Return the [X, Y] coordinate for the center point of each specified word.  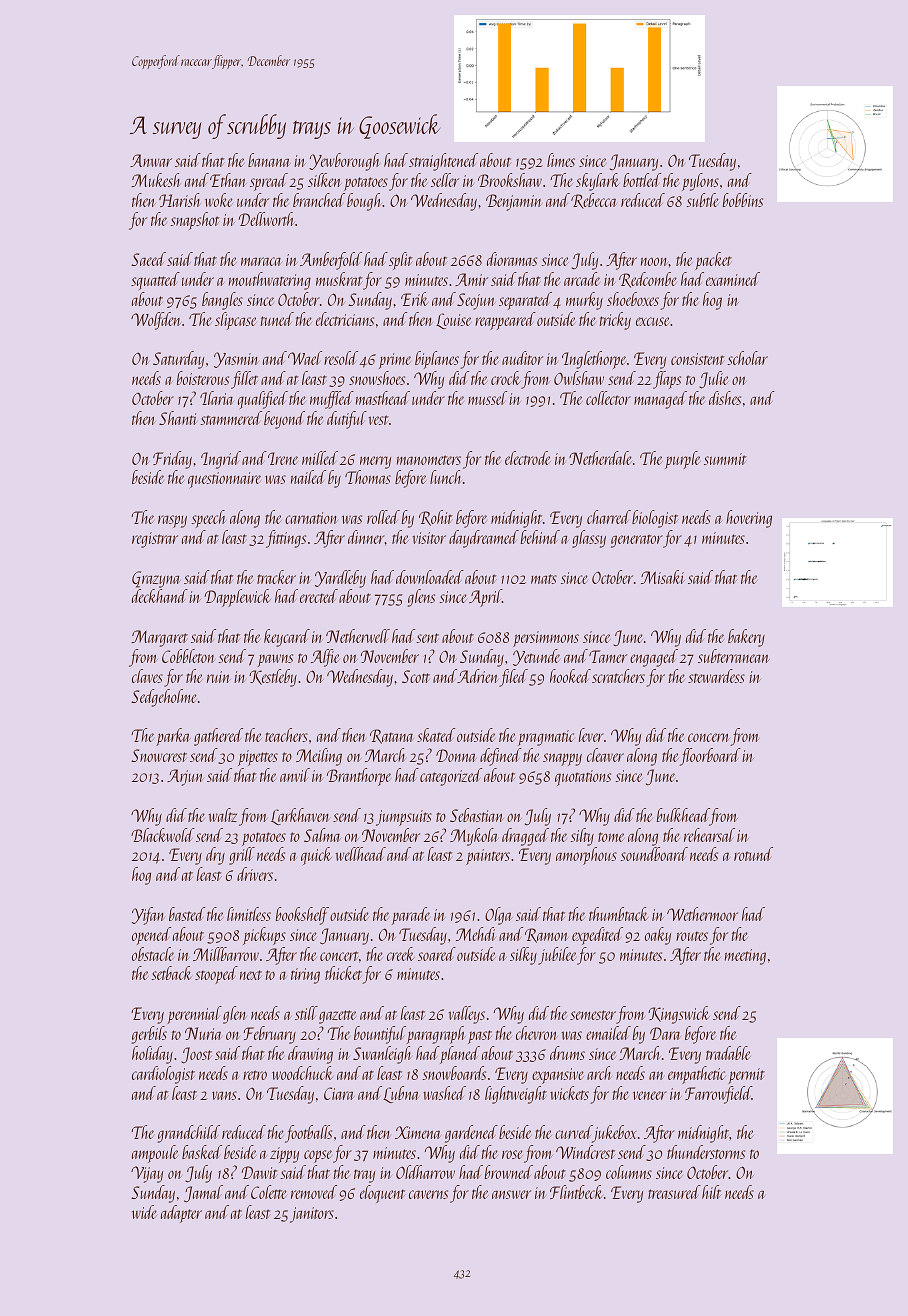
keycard [287, 638]
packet [713, 261]
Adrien [477, 676]
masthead [383, 398]
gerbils [149, 1035]
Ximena [418, 1132]
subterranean [733, 656]
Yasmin [236, 360]
